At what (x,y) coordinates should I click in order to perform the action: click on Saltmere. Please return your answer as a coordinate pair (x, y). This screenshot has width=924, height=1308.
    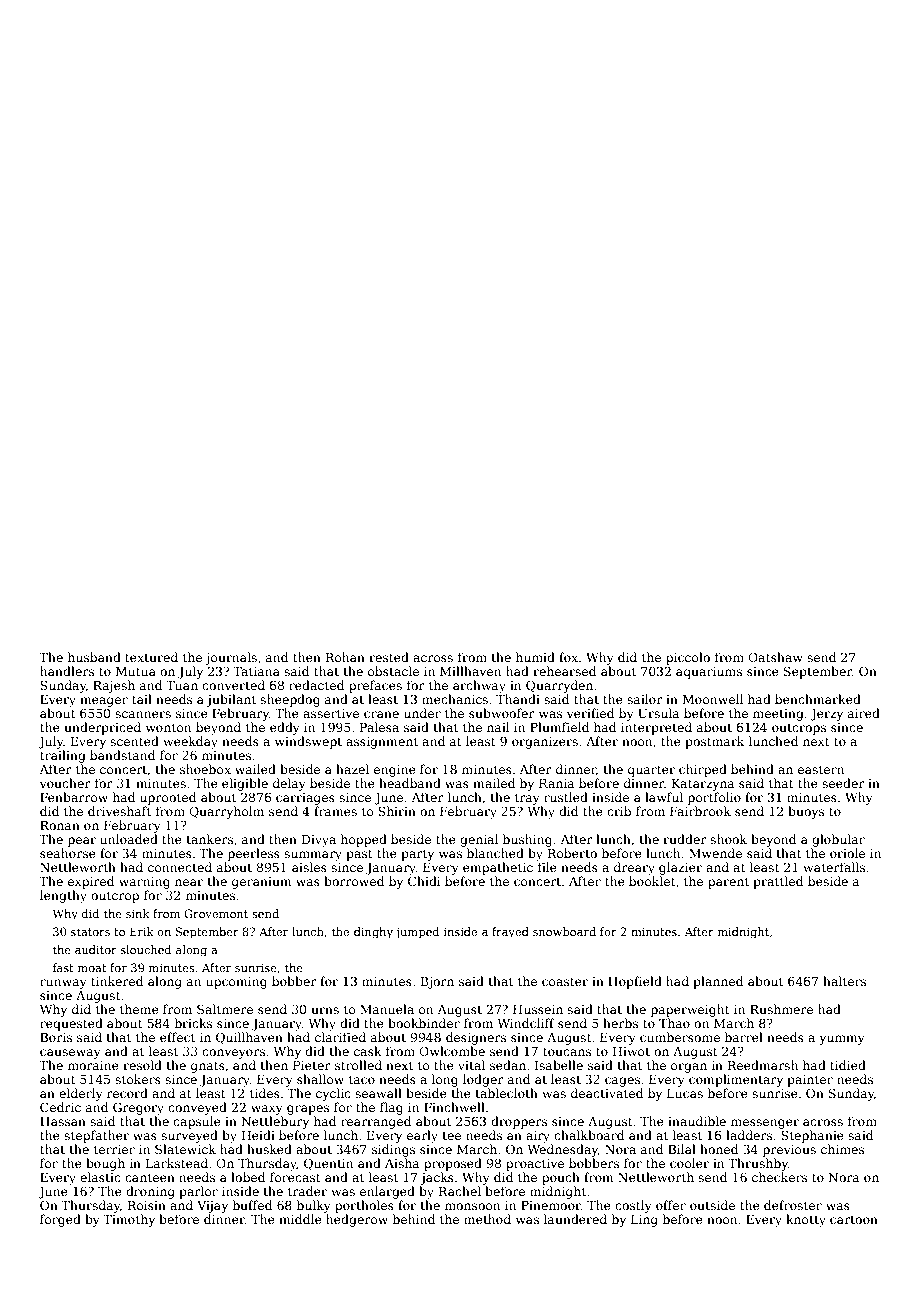
    Looking at the image, I should click on (225, 1009).
